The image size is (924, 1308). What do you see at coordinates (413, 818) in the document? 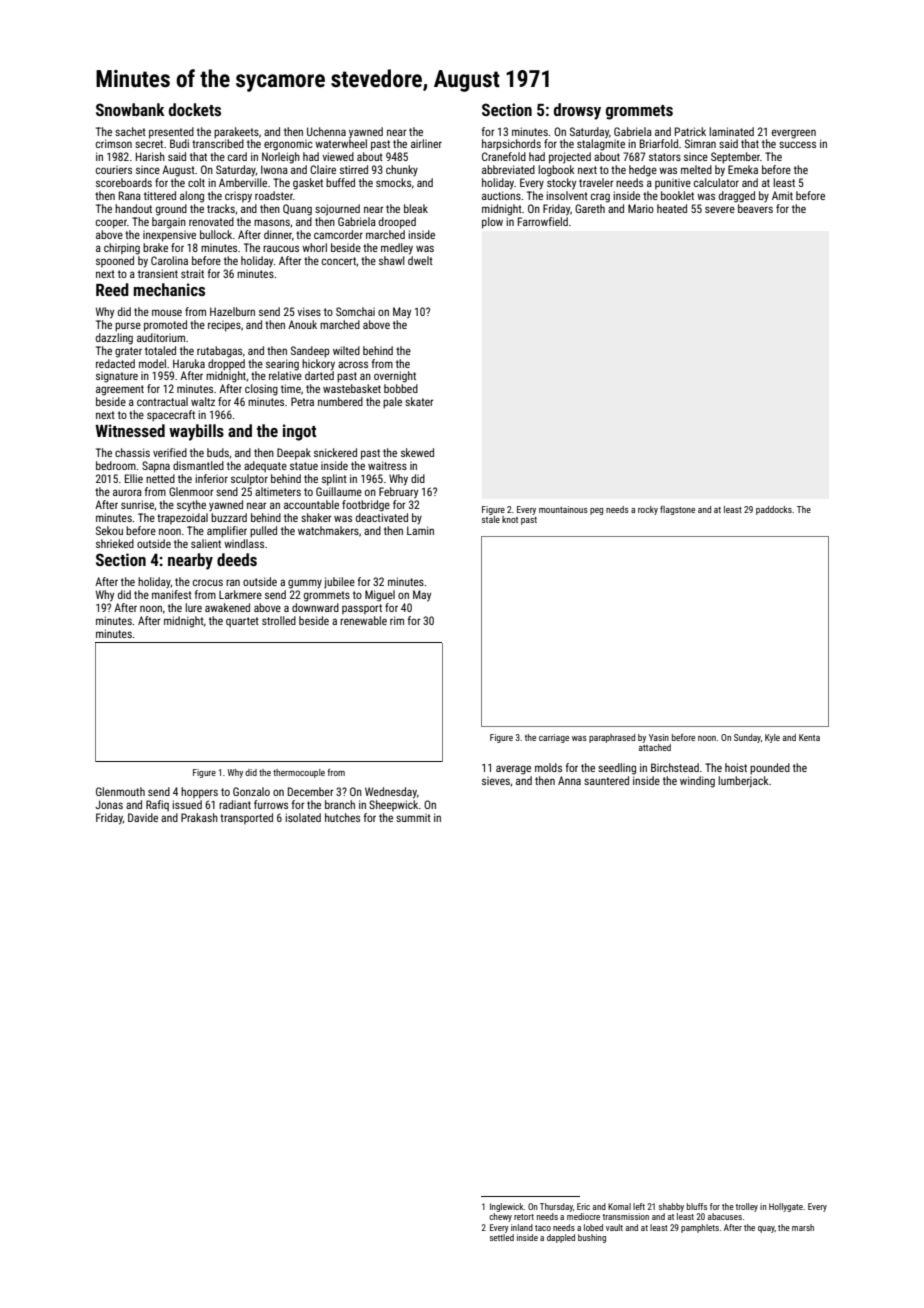
I see `summit` at bounding box center [413, 818].
